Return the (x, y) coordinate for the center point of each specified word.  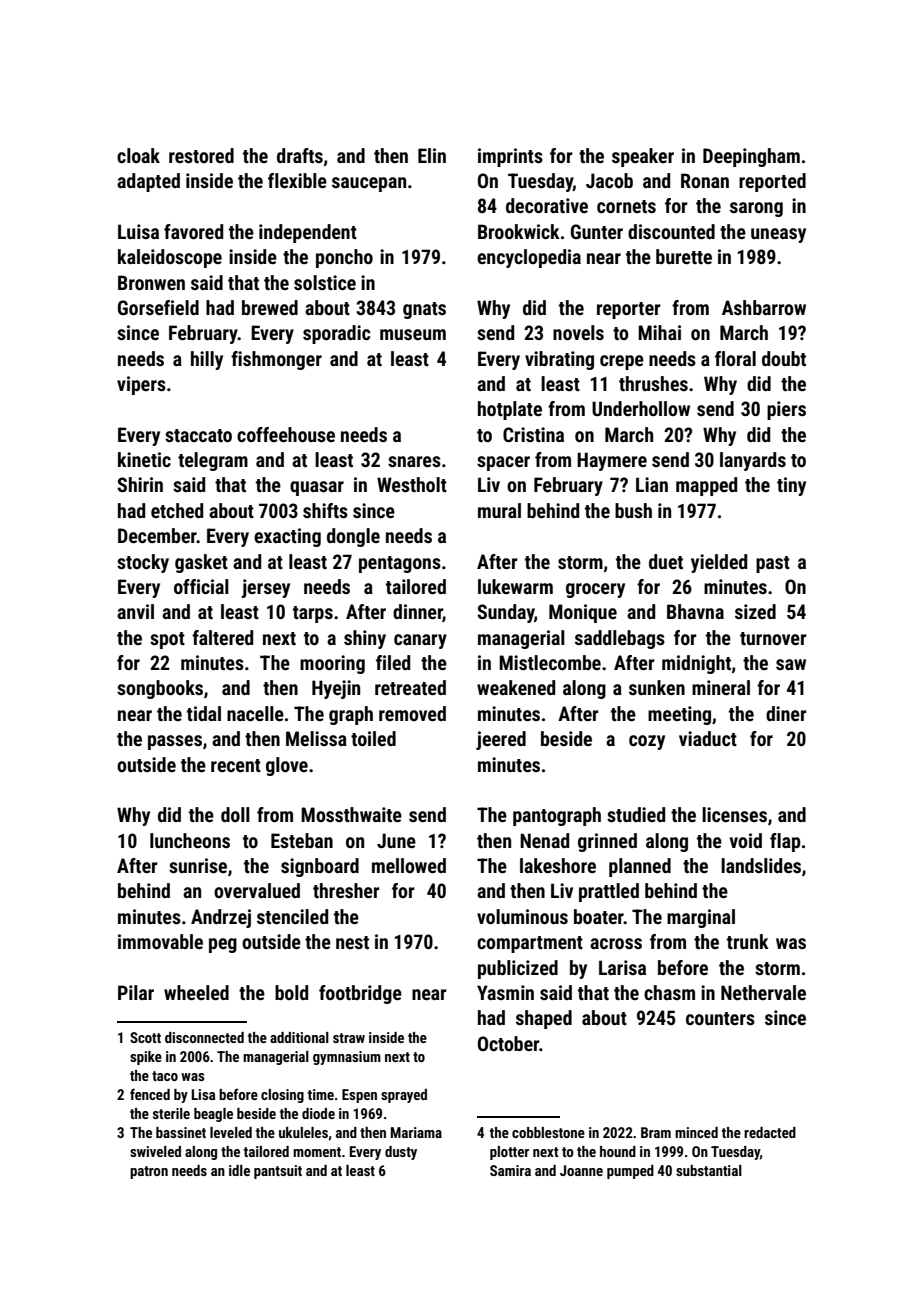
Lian (652, 484)
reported (772, 182)
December (157, 535)
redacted (770, 1132)
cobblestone (548, 1132)
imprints (510, 157)
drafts (300, 155)
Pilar (136, 992)
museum (413, 334)
